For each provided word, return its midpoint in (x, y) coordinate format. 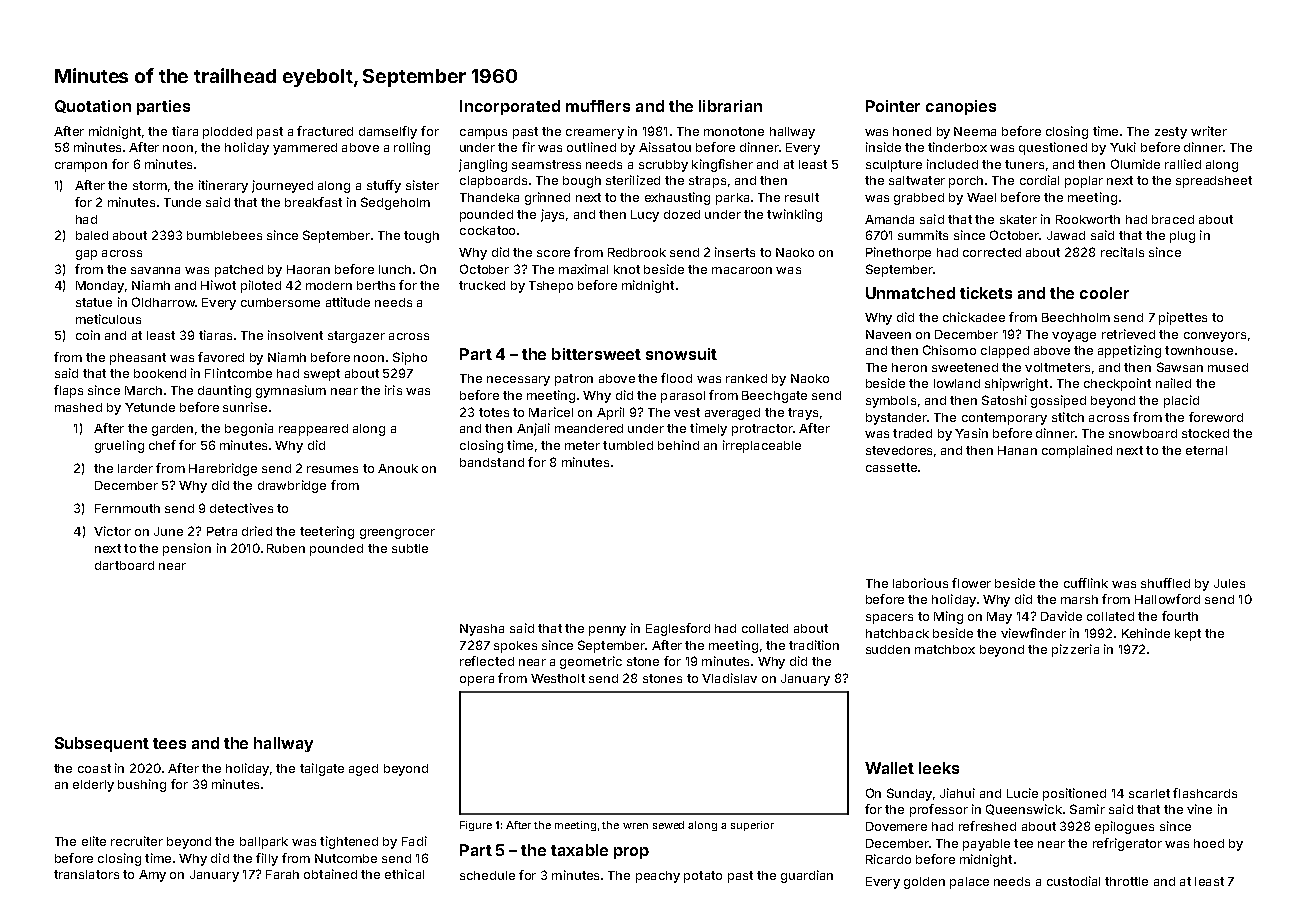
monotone (734, 131)
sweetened (965, 367)
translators (86, 874)
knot (627, 269)
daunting (224, 391)
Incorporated (510, 107)
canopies (961, 107)
